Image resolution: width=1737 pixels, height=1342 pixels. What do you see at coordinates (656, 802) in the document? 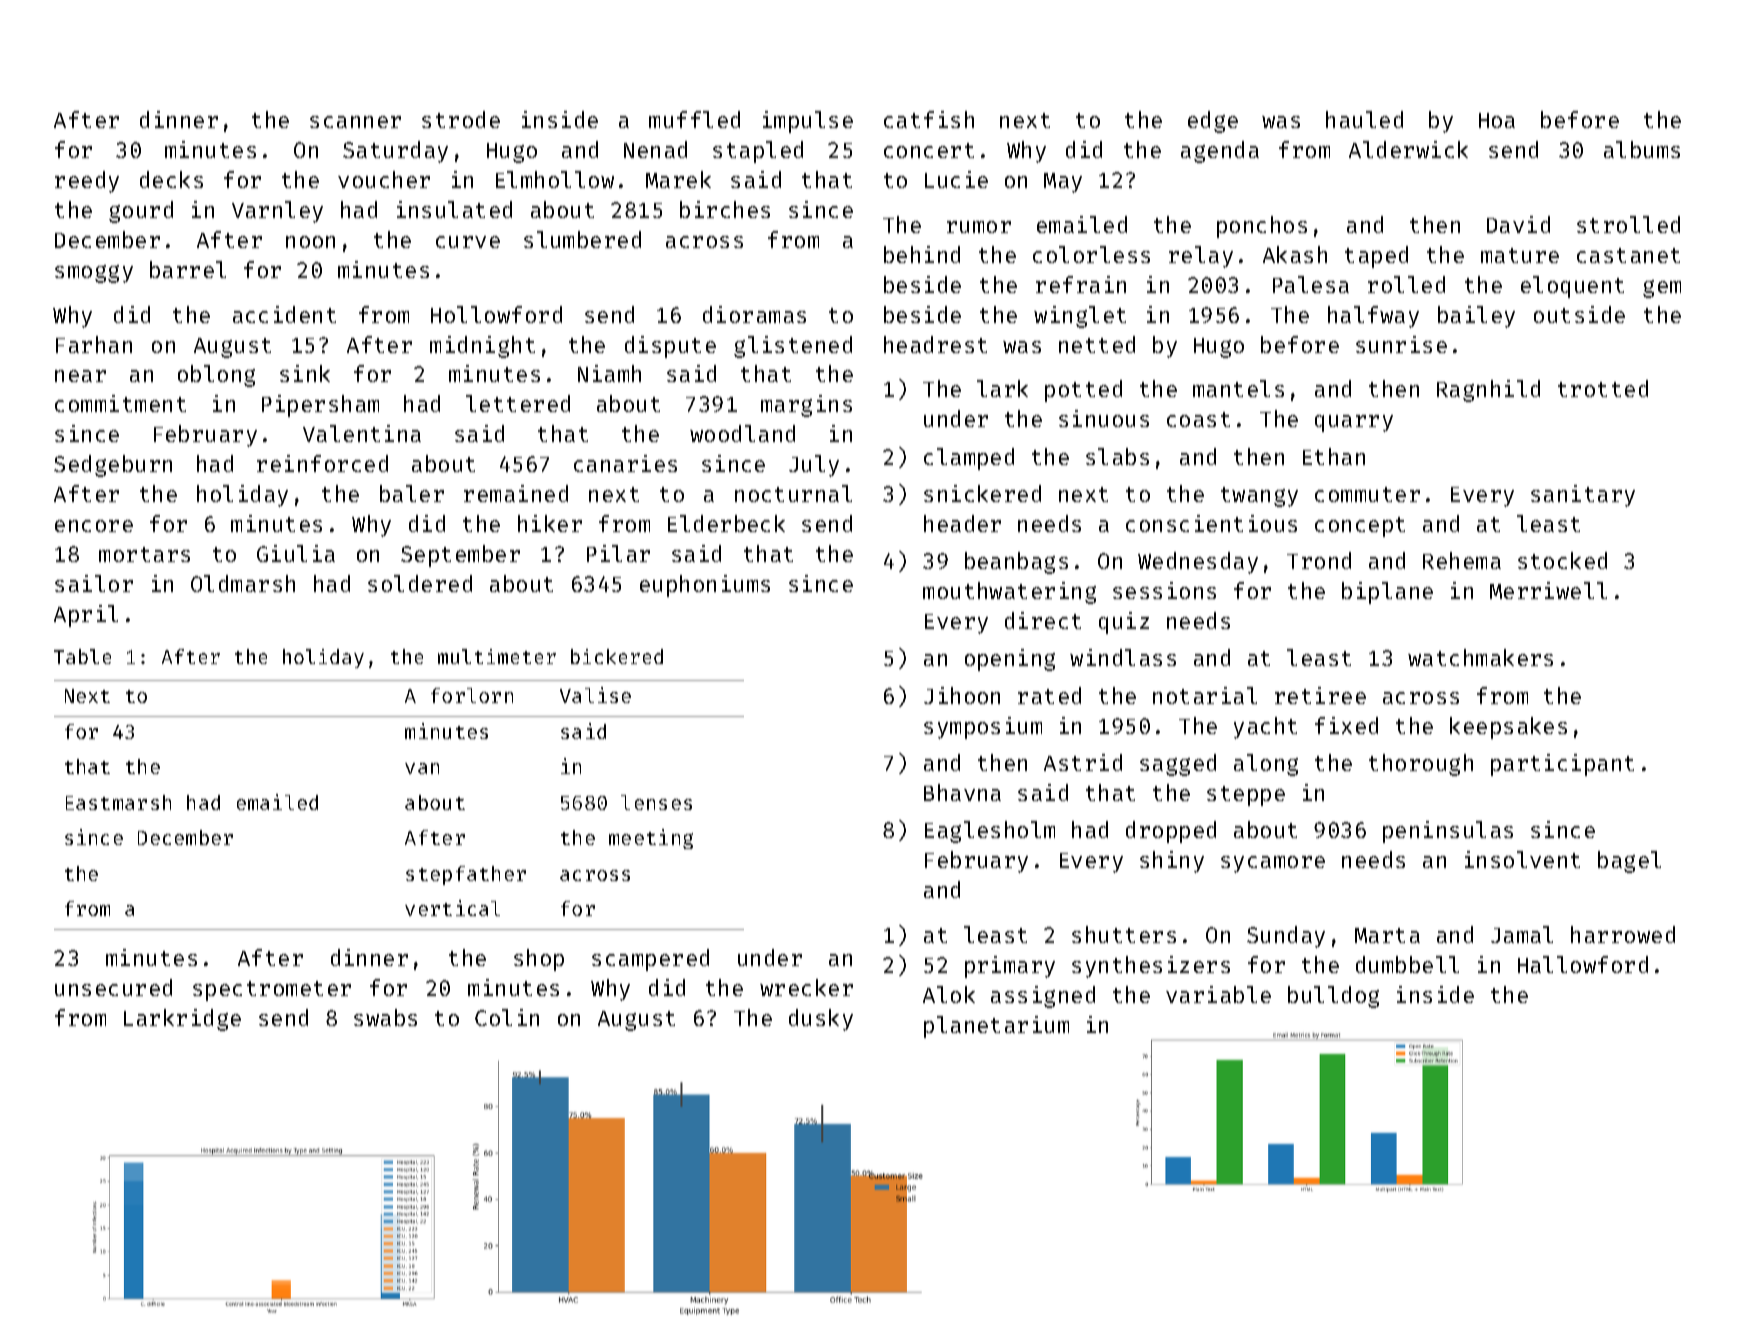
I see `lenses` at bounding box center [656, 802].
